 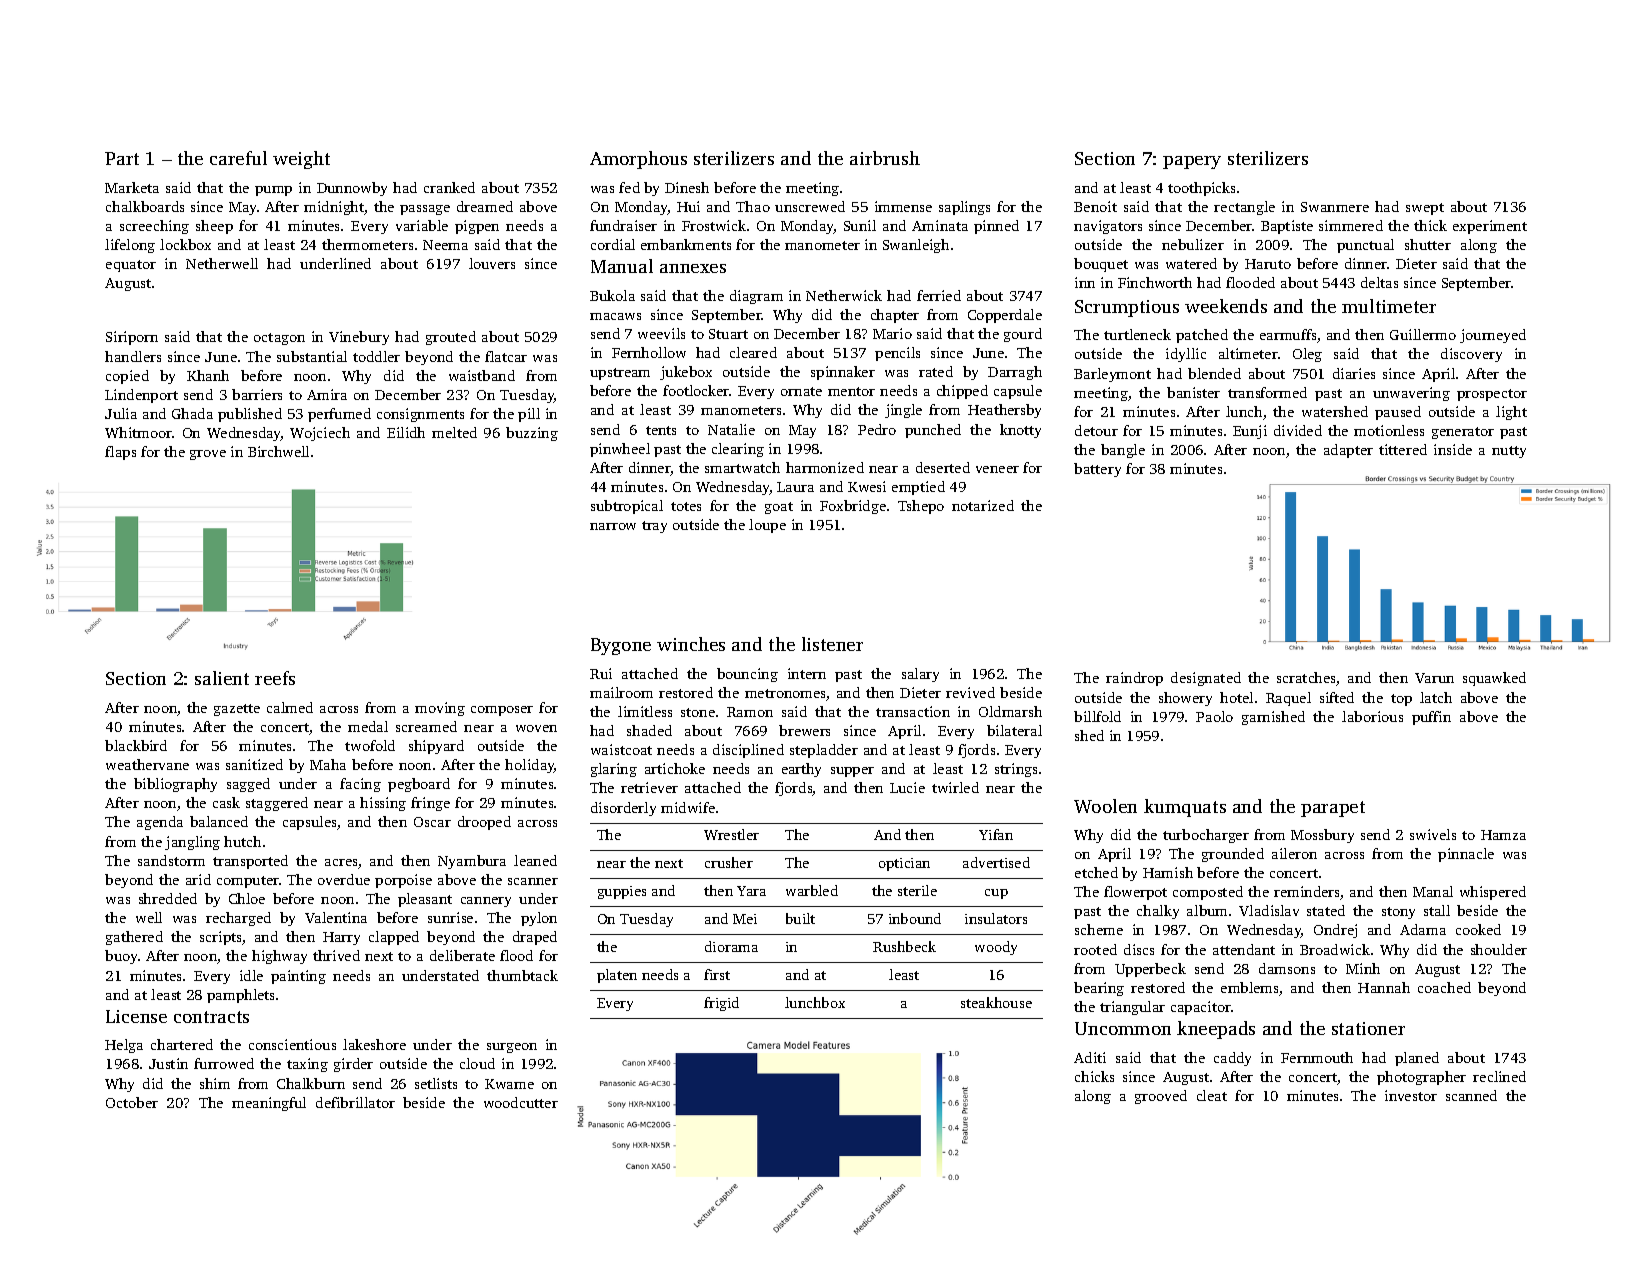 What do you see at coordinates (238, 158) in the screenshot?
I see `careful` at bounding box center [238, 158].
